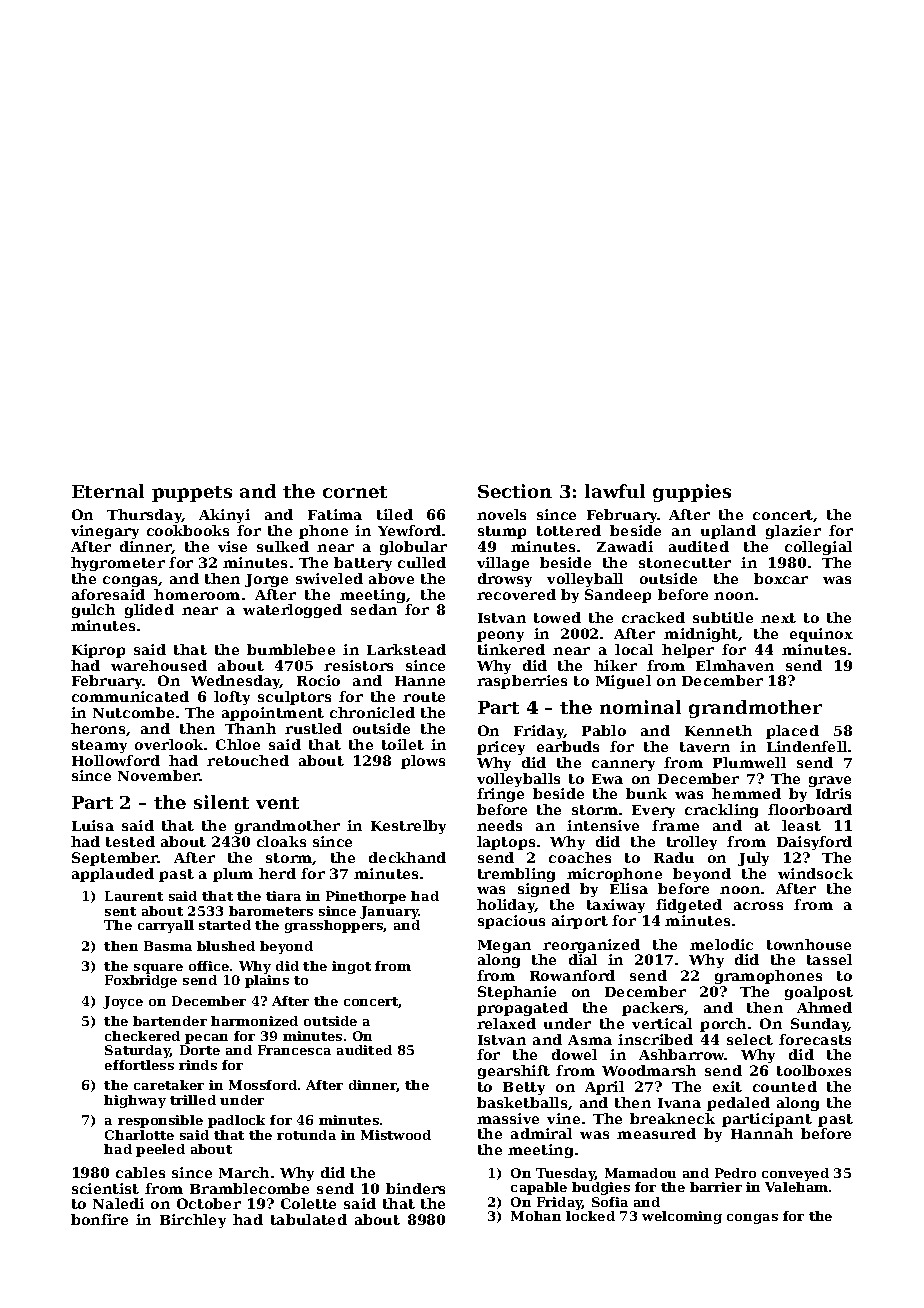 This image has height=1308, width=924. What do you see at coordinates (640, 707) in the image?
I see `nominal` at bounding box center [640, 707].
